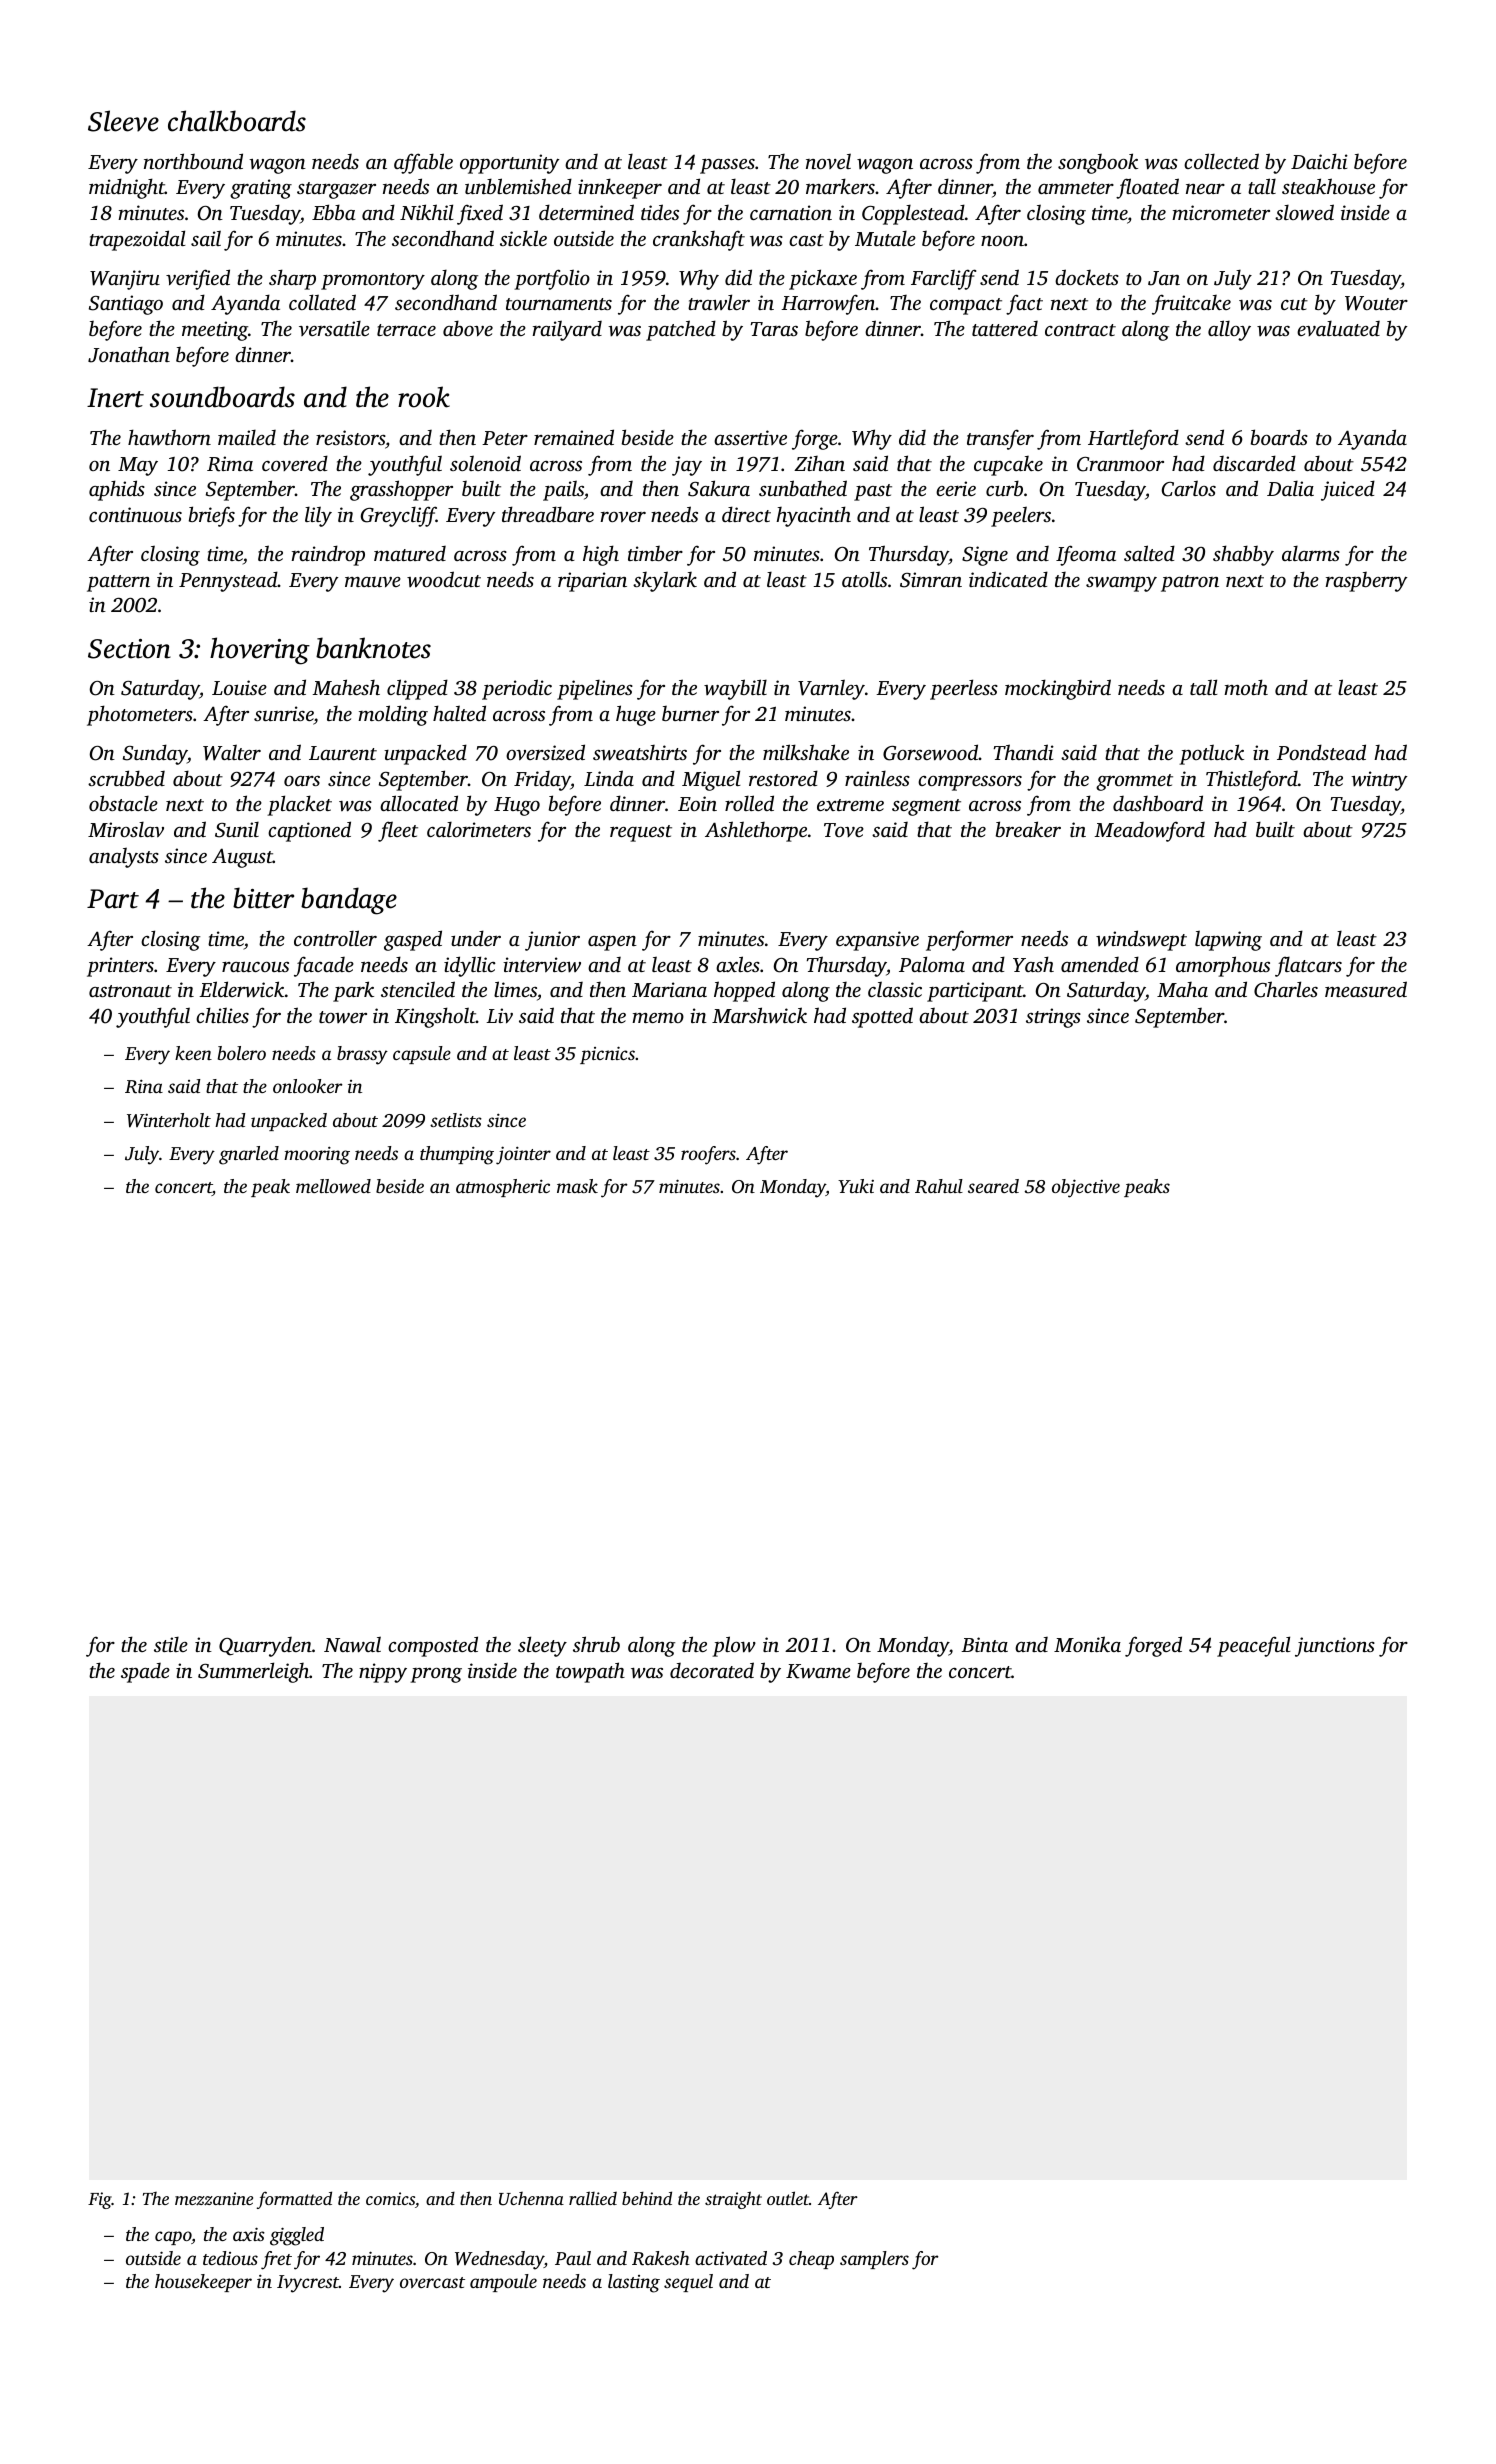 The height and width of the screenshot is (2464, 1496). What do you see at coordinates (590, 1672) in the screenshot?
I see `towpath` at bounding box center [590, 1672].
